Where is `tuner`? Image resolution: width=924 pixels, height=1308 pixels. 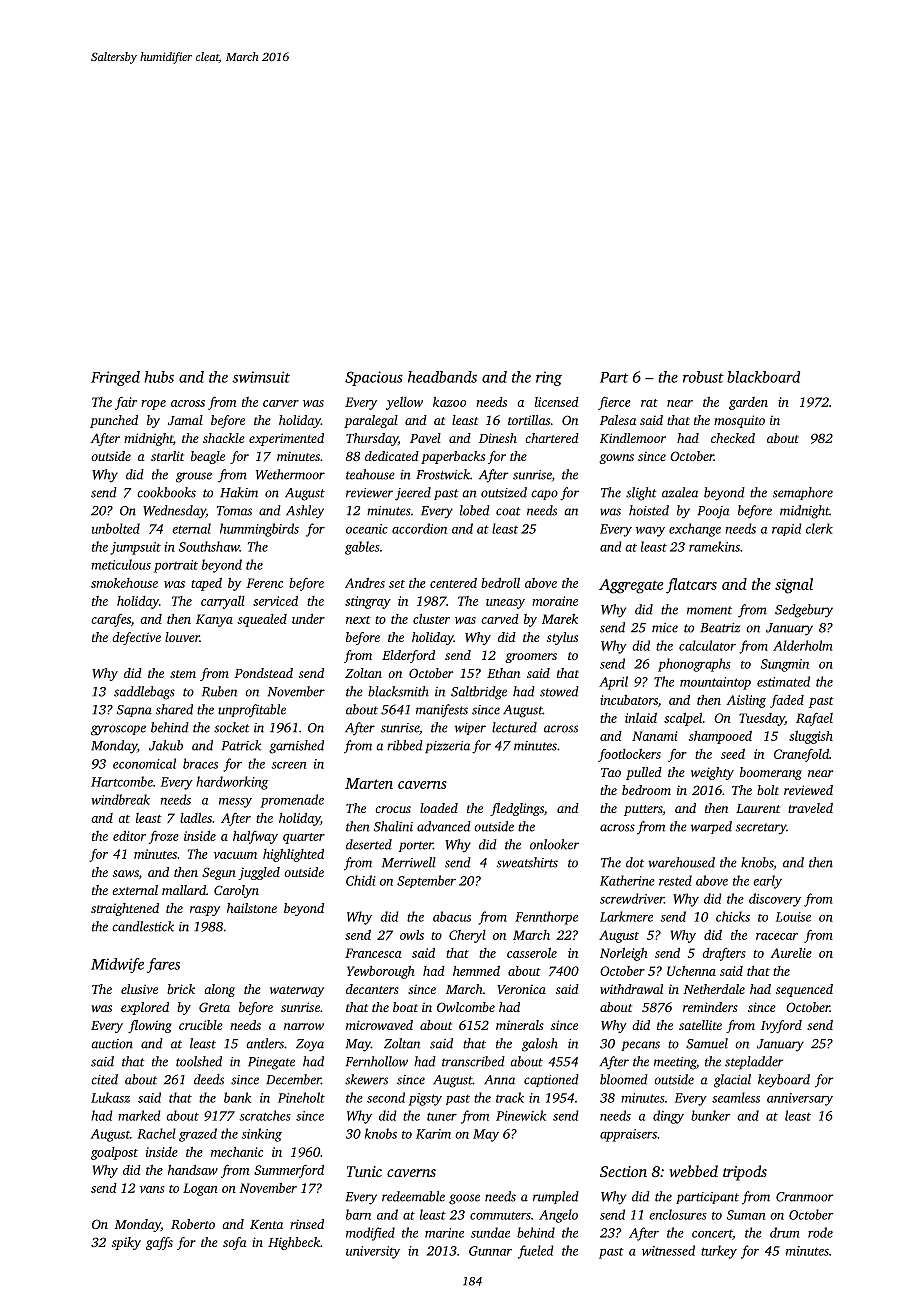 tuner is located at coordinates (442, 1116).
